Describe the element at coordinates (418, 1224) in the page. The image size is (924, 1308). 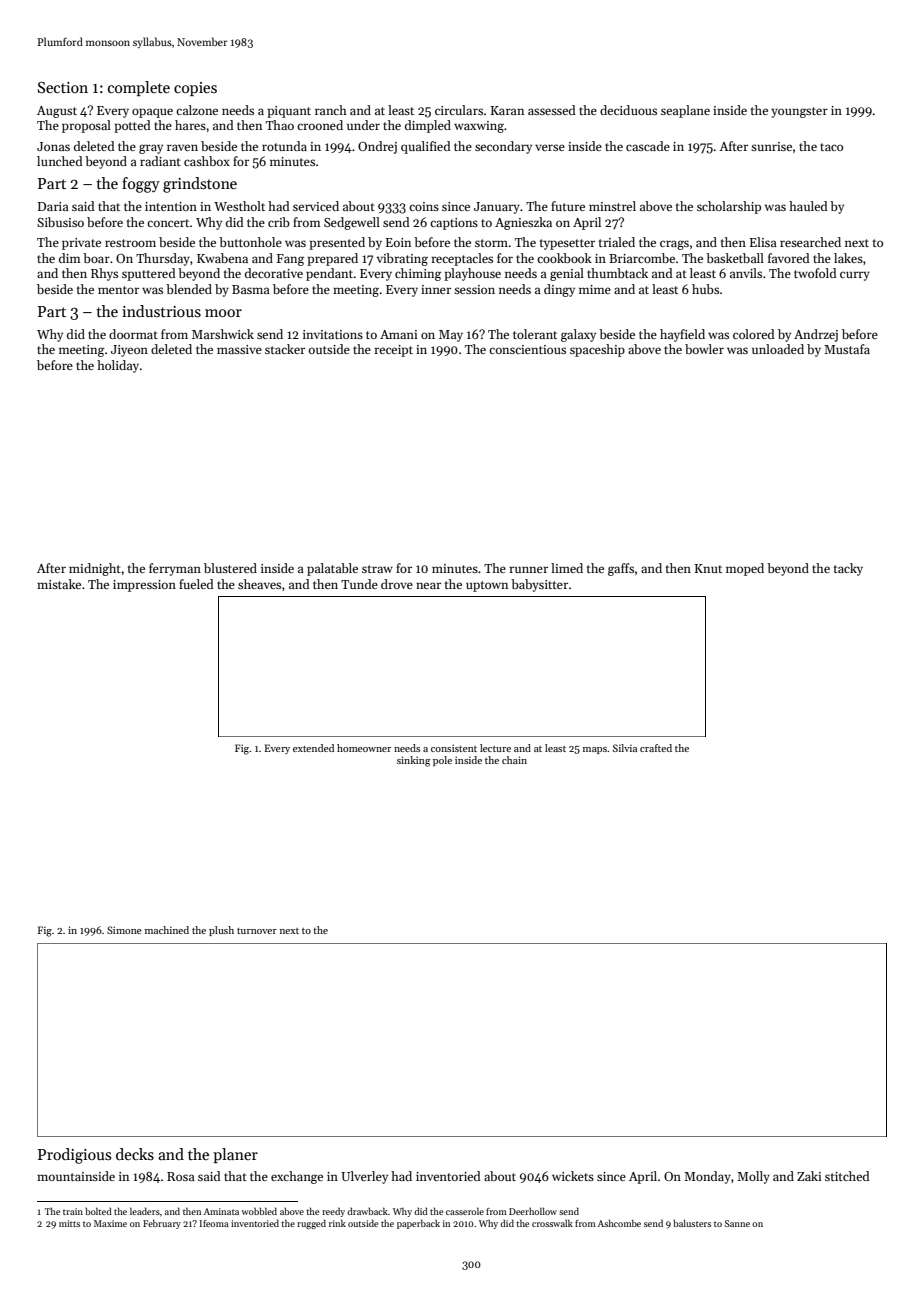
I see `paperback` at that location.
